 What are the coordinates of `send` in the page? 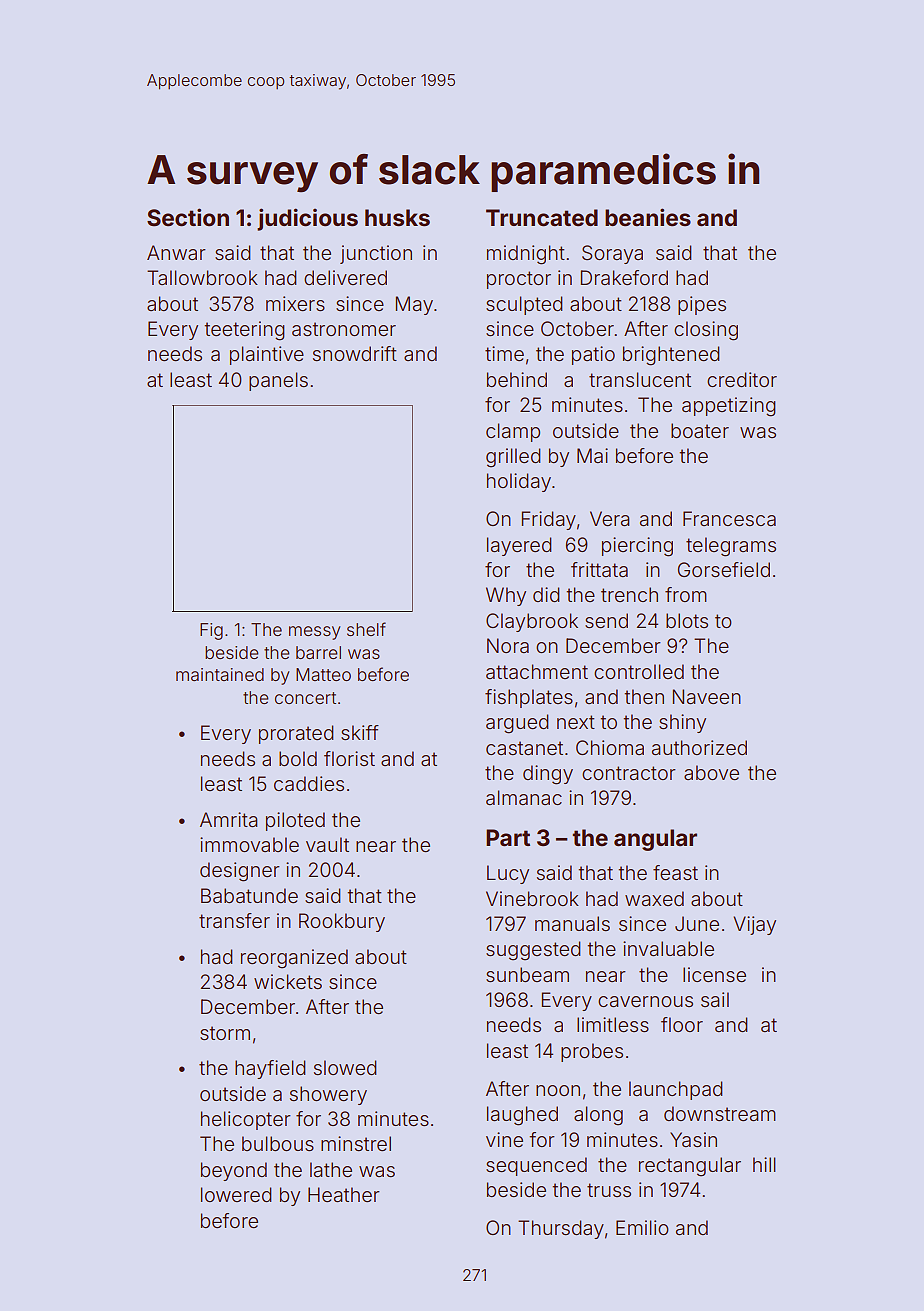 It's located at (606, 620).
